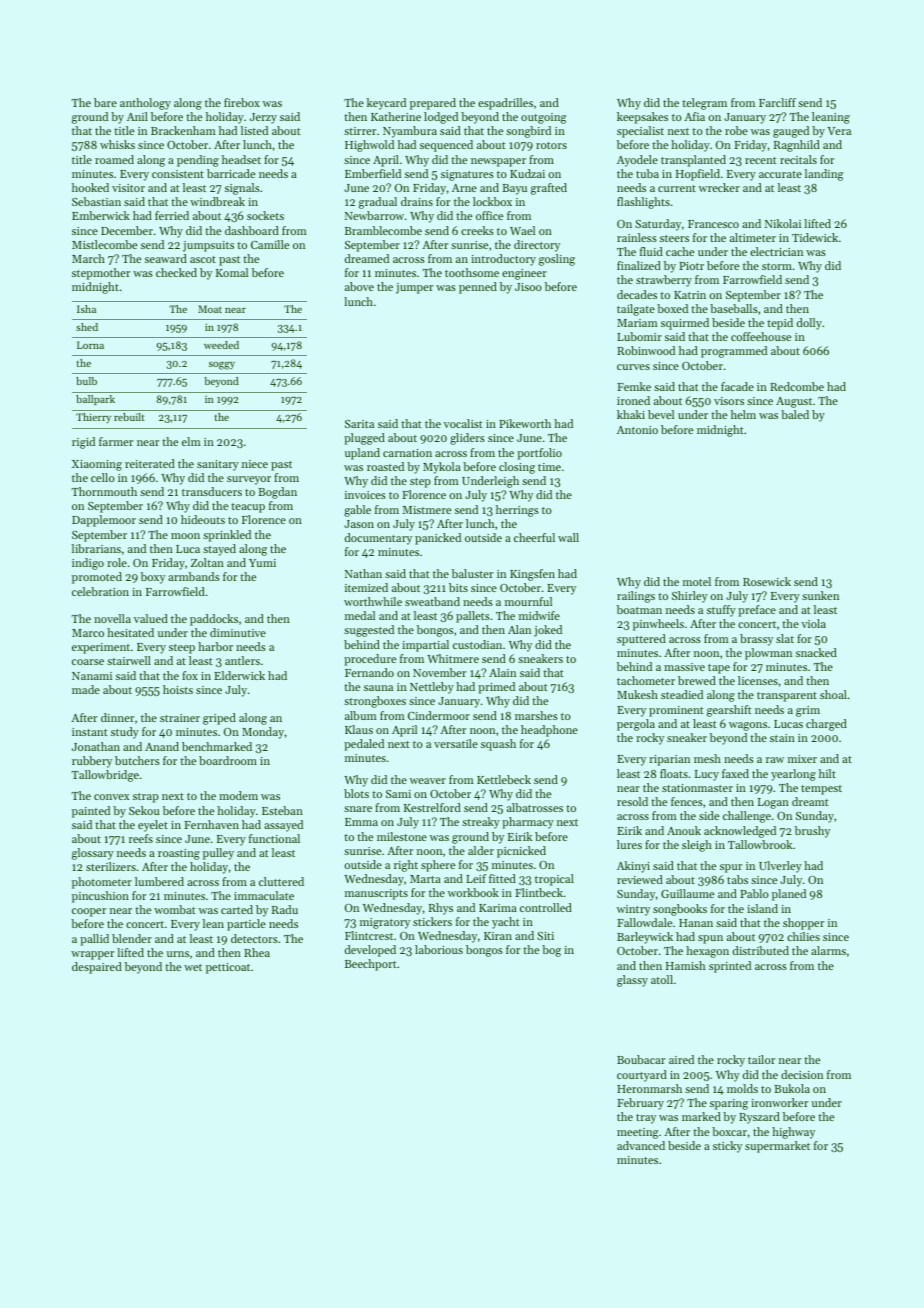 The height and width of the screenshot is (1308, 924). I want to click on Beechport, so click(371, 965).
